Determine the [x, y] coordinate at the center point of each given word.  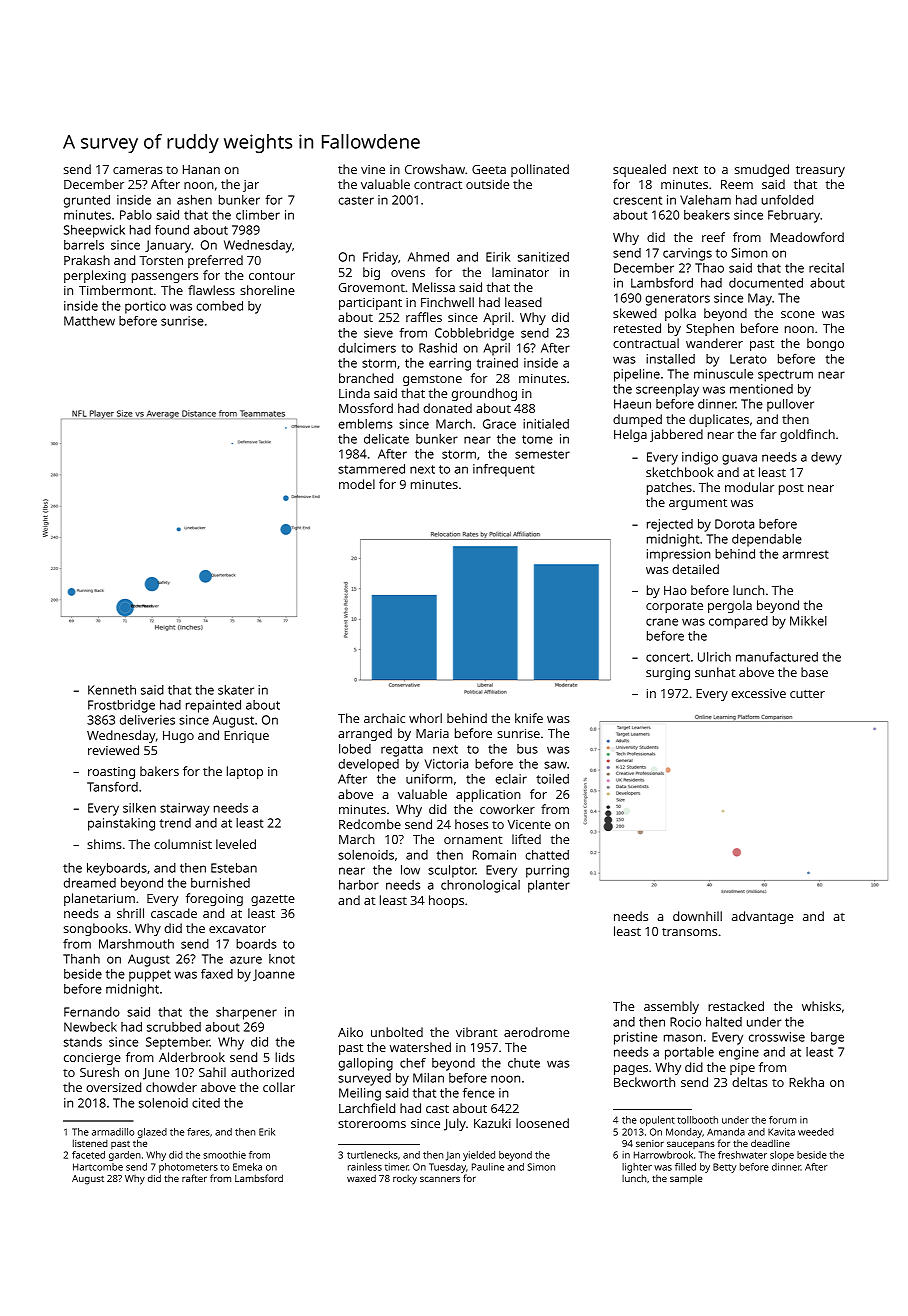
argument [698, 504]
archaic [384, 718]
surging [668, 674]
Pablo [136, 215]
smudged [762, 170]
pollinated [540, 170]
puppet [150, 976]
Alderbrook [192, 1057]
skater [236, 690]
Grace [499, 424]
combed [219, 306]
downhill [697, 916]
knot [282, 959]
